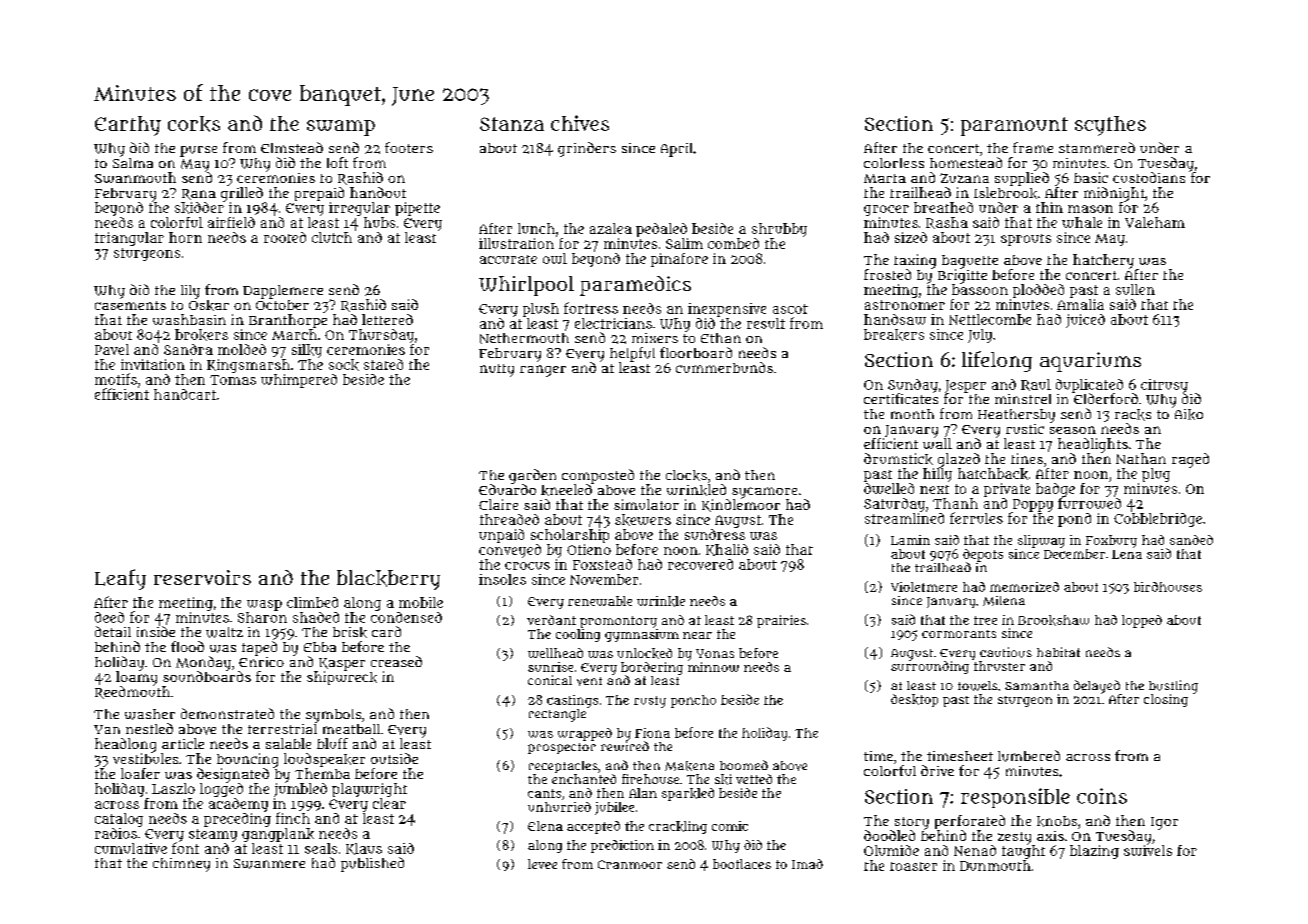 The image size is (1308, 924). I want to click on blackberry, so click(388, 580).
